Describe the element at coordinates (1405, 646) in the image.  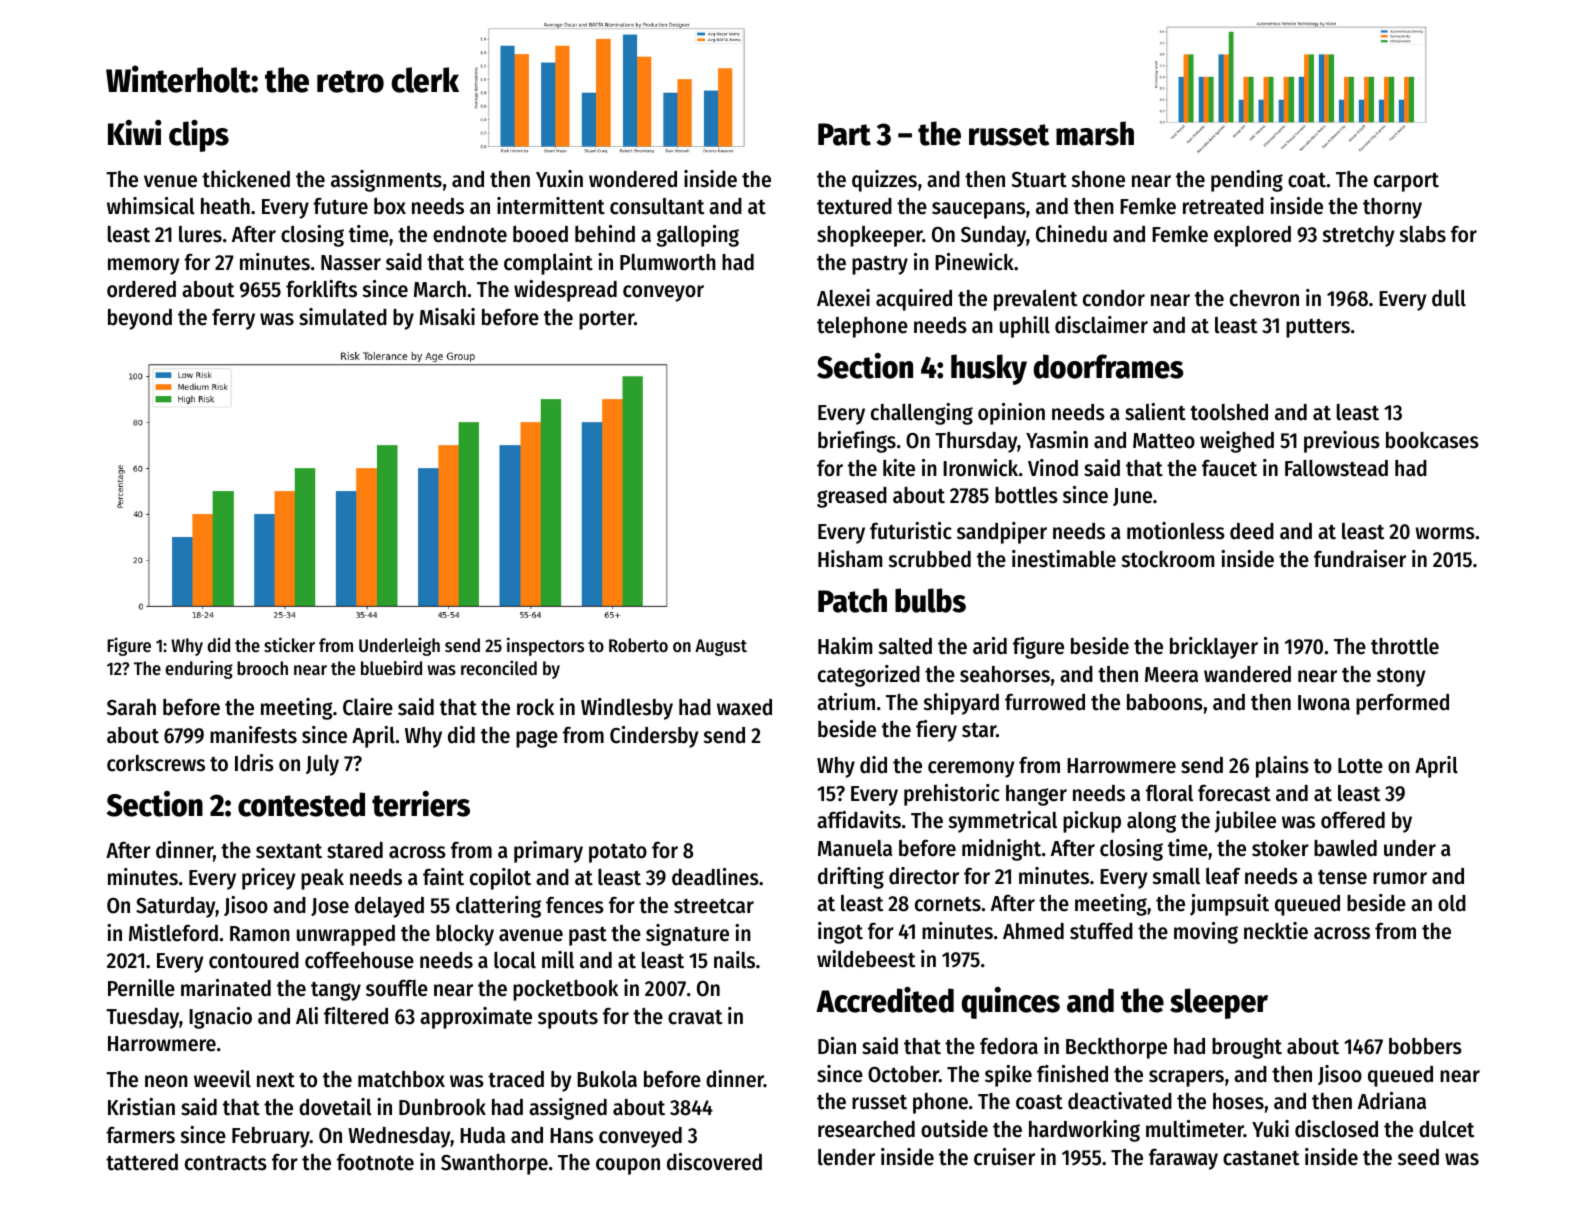
I see `throttle` at that location.
